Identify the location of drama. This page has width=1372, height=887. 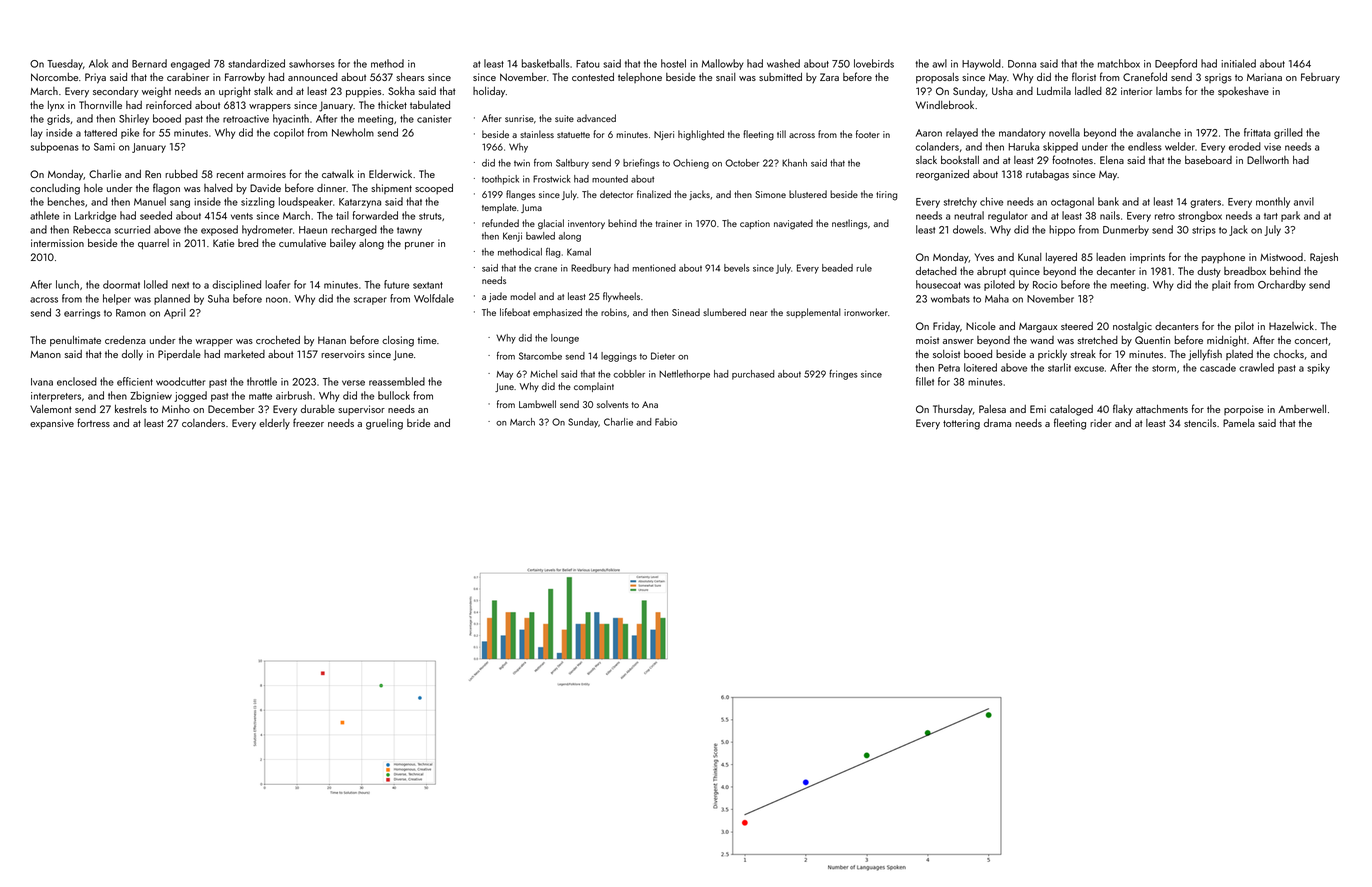
(997, 423).
